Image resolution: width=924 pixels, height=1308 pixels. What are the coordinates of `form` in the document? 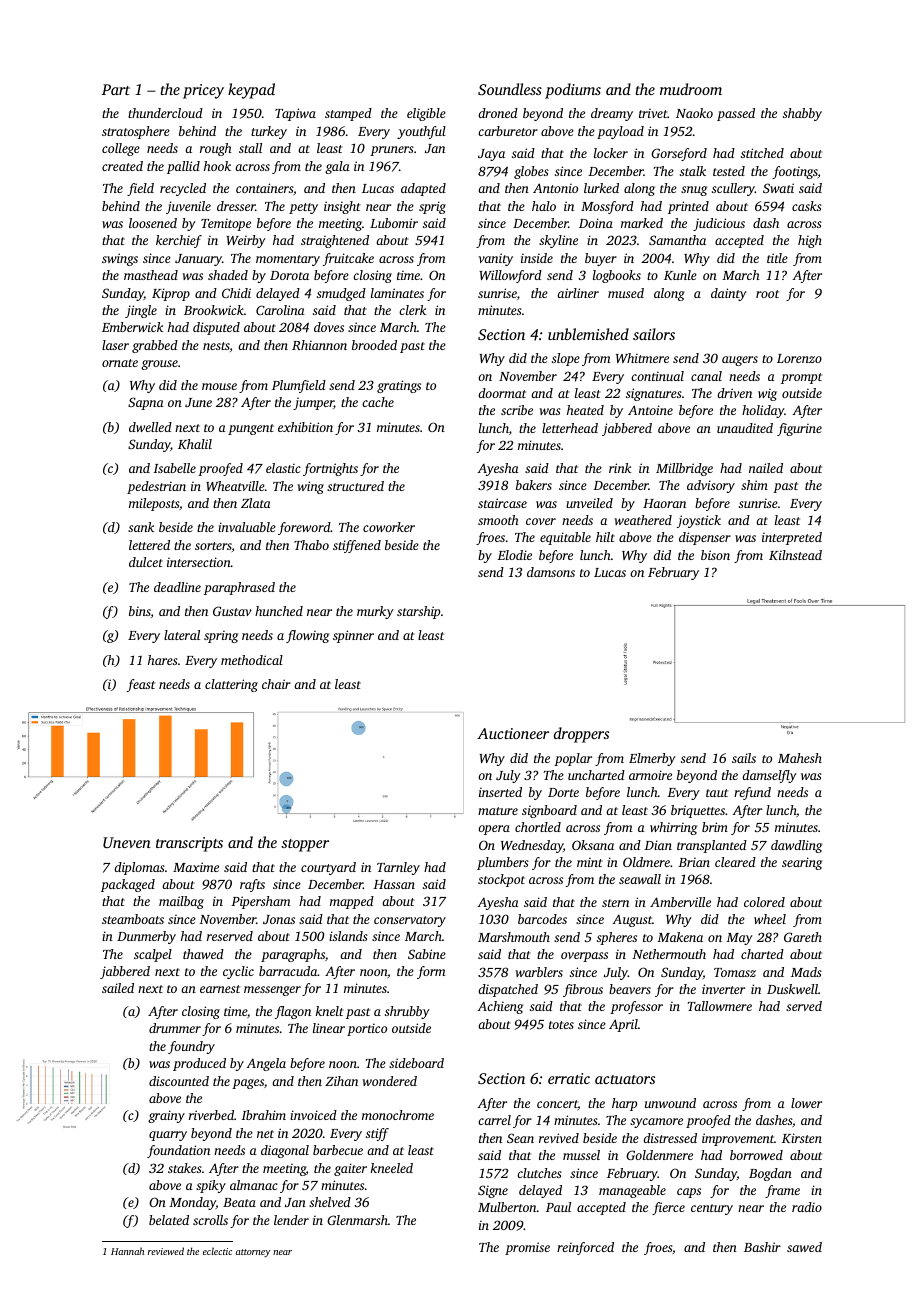 It's located at (431, 972).
